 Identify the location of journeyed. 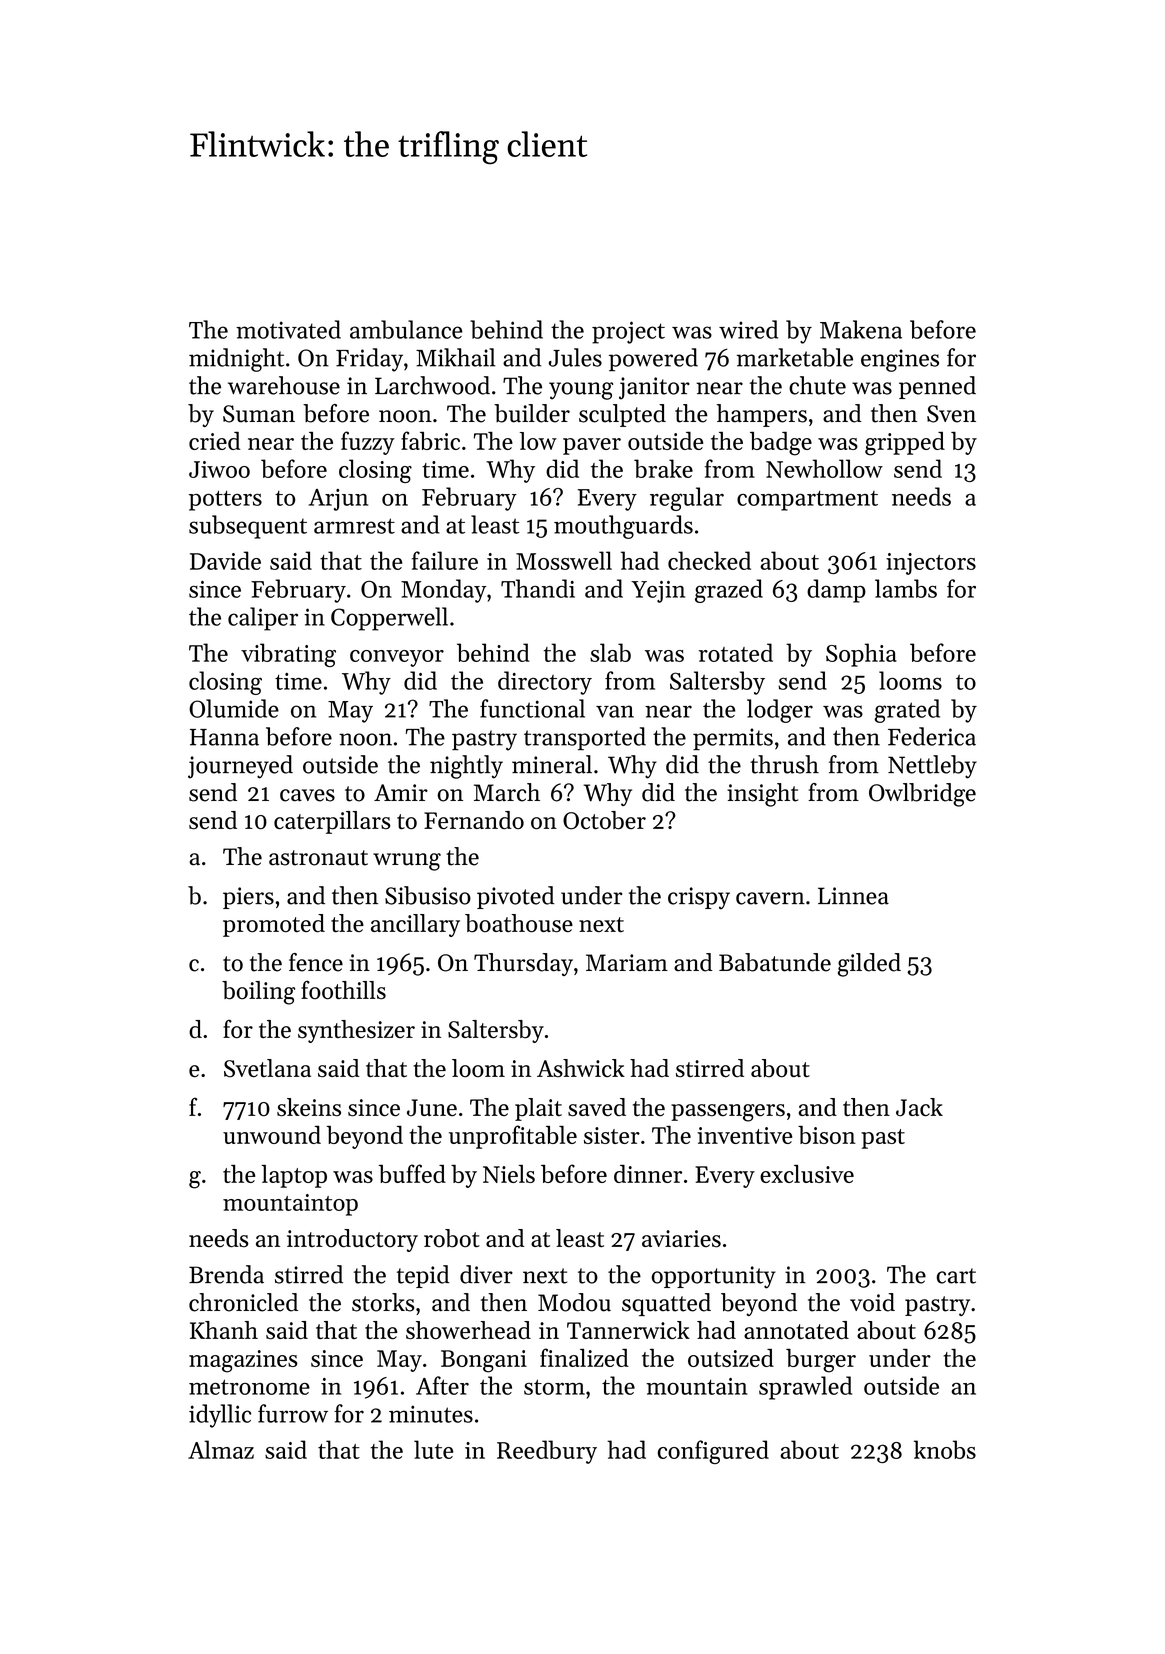
(240, 767).
